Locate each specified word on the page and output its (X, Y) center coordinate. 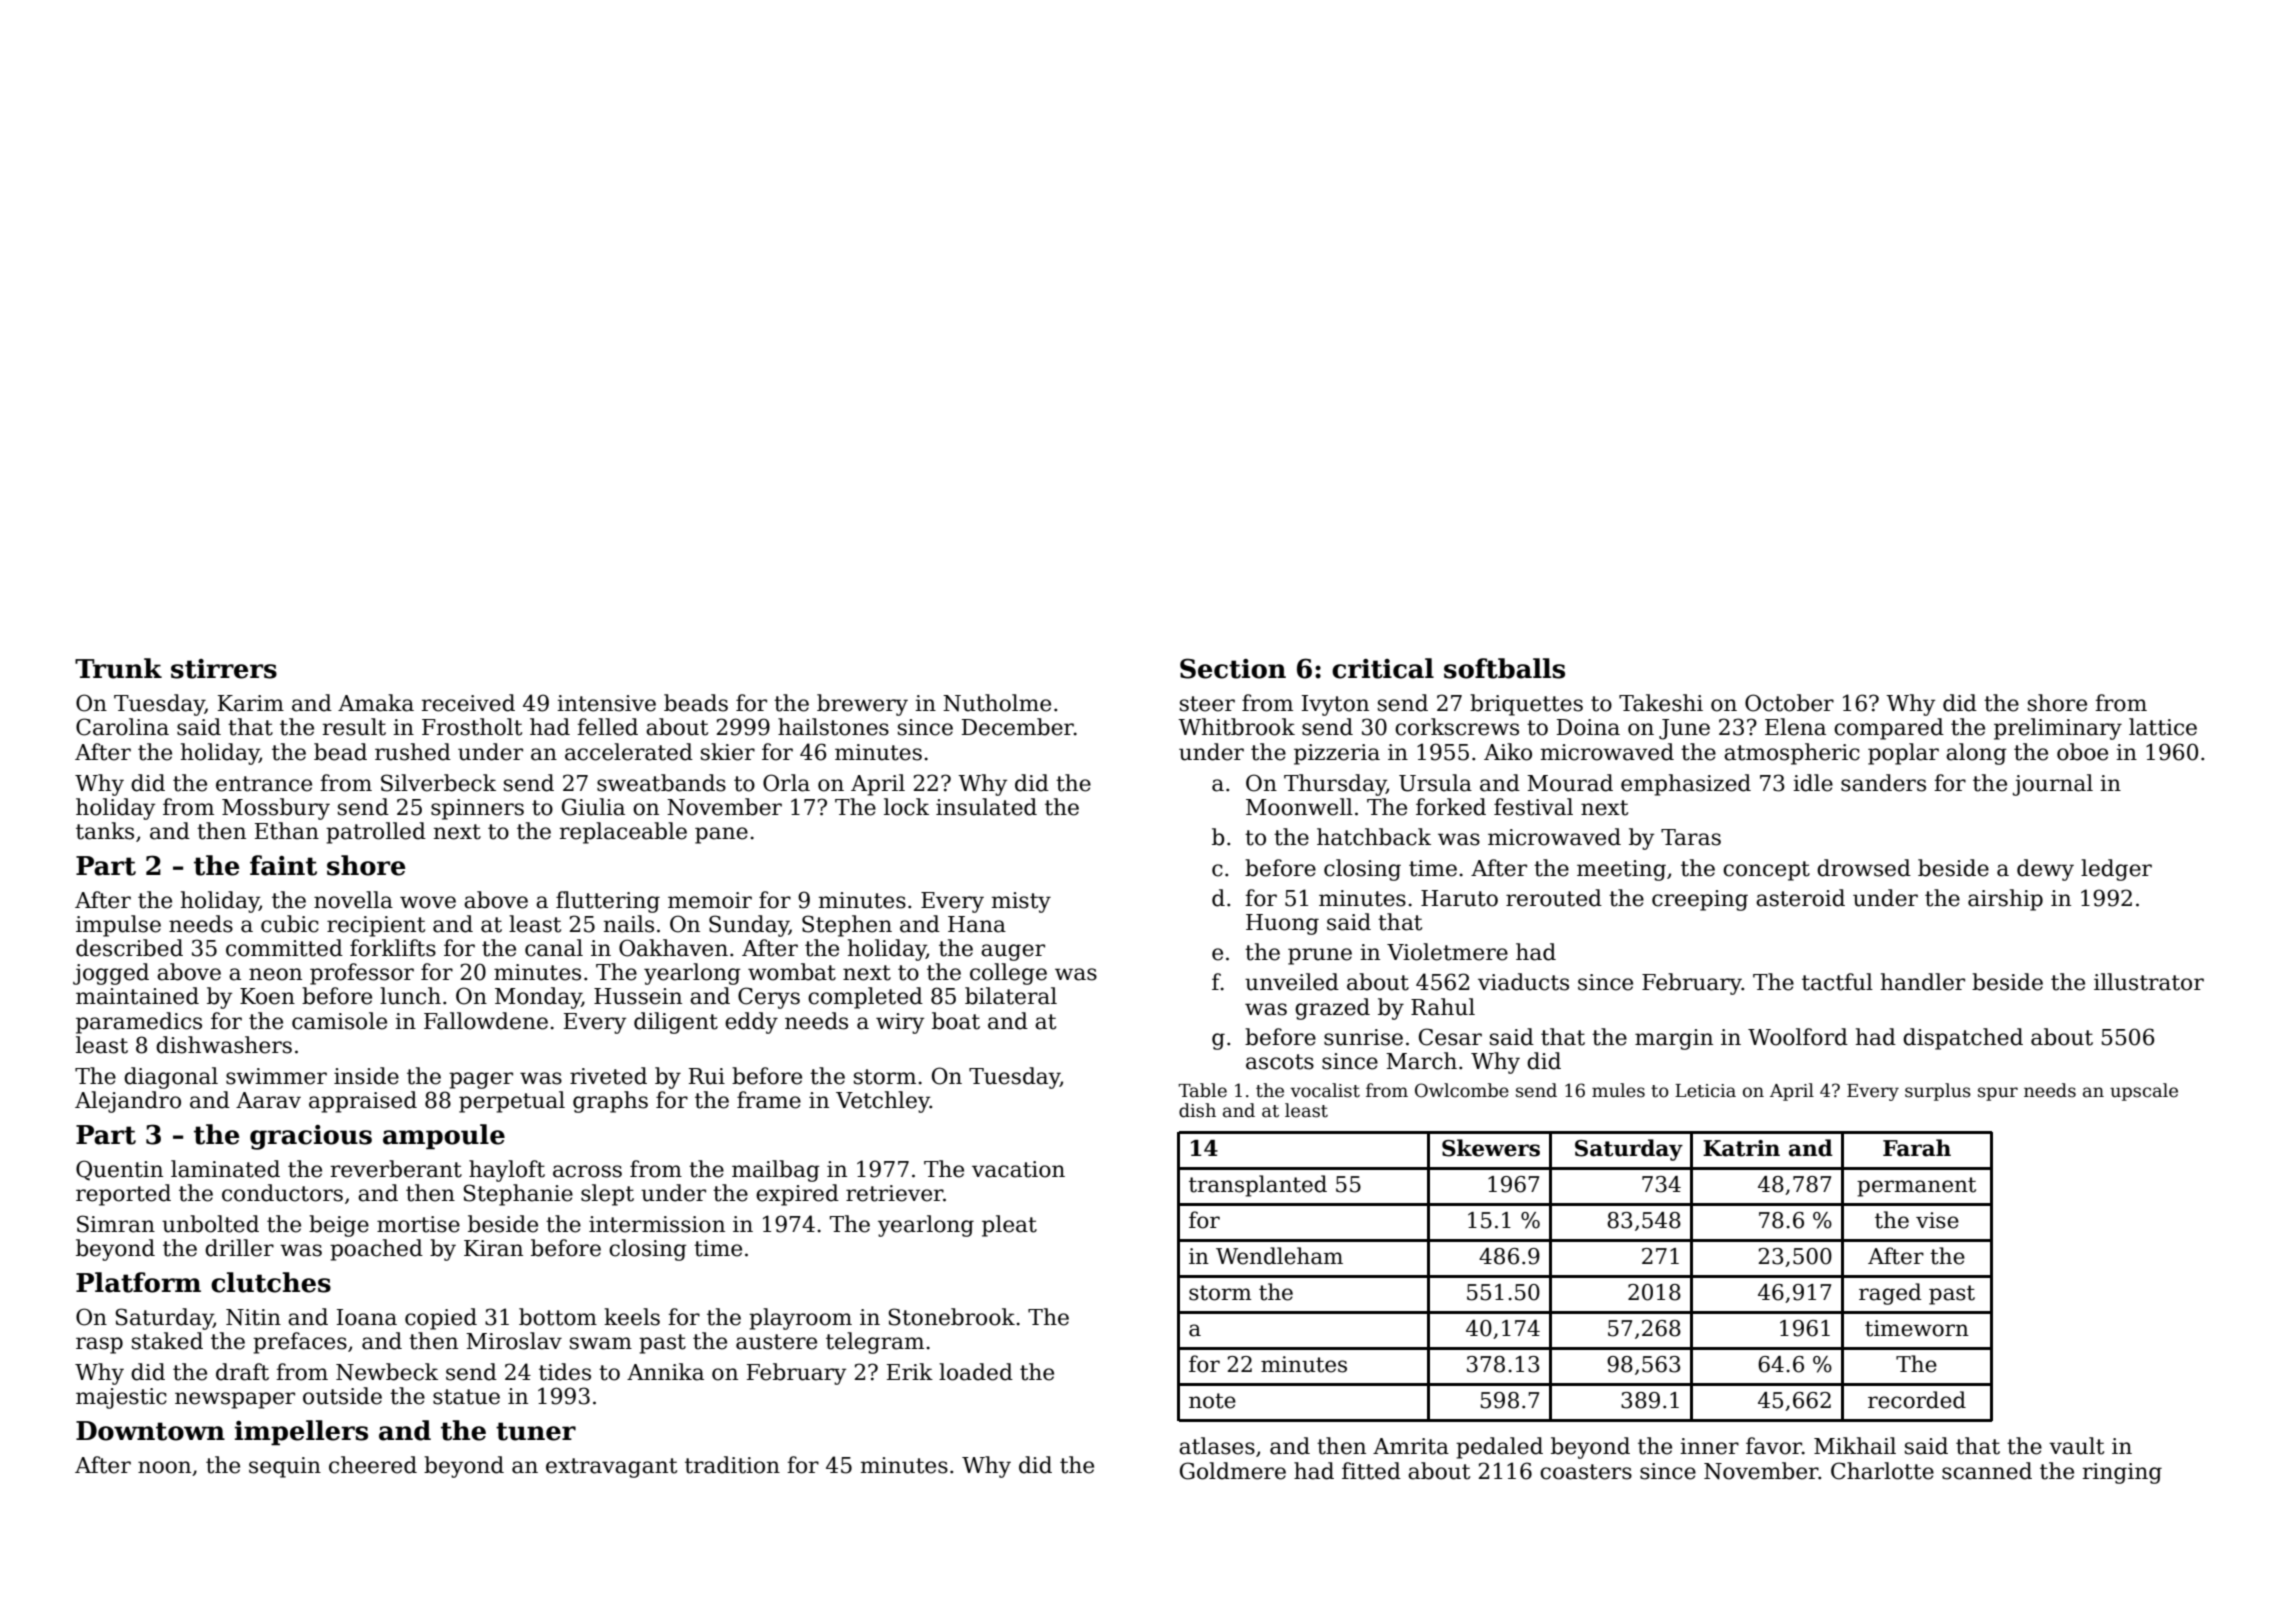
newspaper (235, 1400)
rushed (413, 752)
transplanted (1258, 1186)
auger (1013, 952)
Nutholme (997, 703)
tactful (1837, 982)
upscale (2144, 1092)
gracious (311, 1137)
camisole (339, 1021)
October (1789, 703)
